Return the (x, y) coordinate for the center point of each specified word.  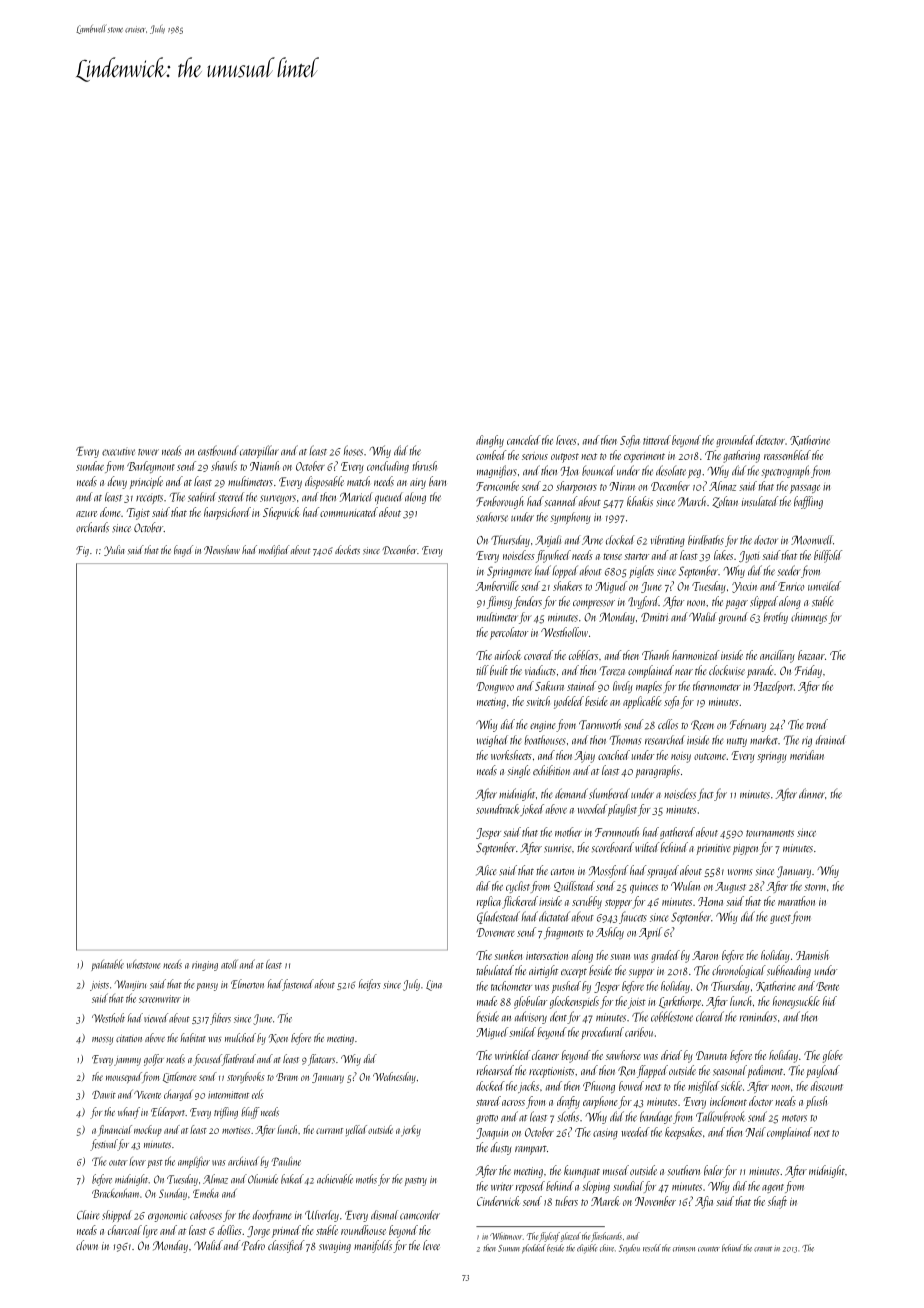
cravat (763, 1249)
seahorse (492, 517)
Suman (509, 1248)
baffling (808, 502)
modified (274, 551)
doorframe (272, 1216)
